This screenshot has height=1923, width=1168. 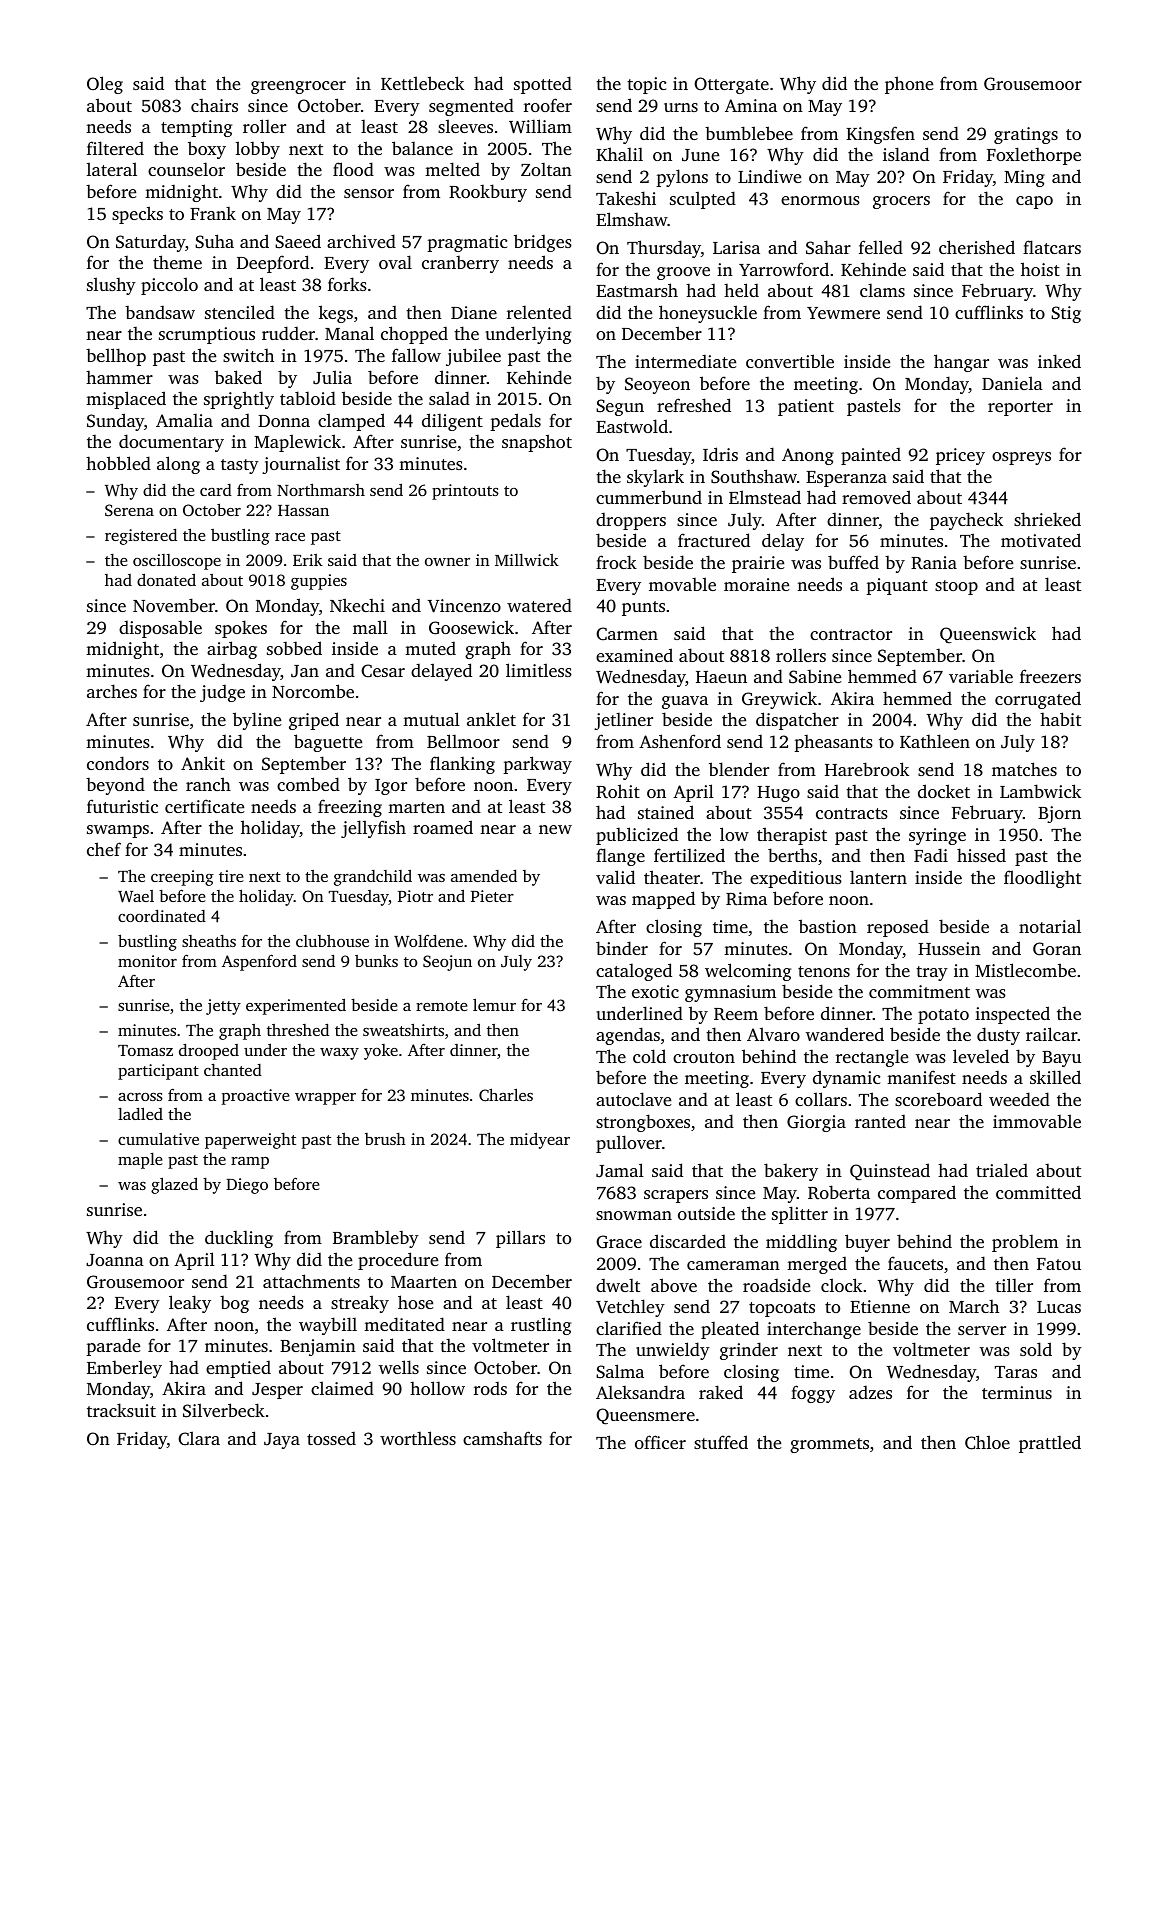 What do you see at coordinates (383, 671) in the screenshot?
I see `Cesar` at bounding box center [383, 671].
